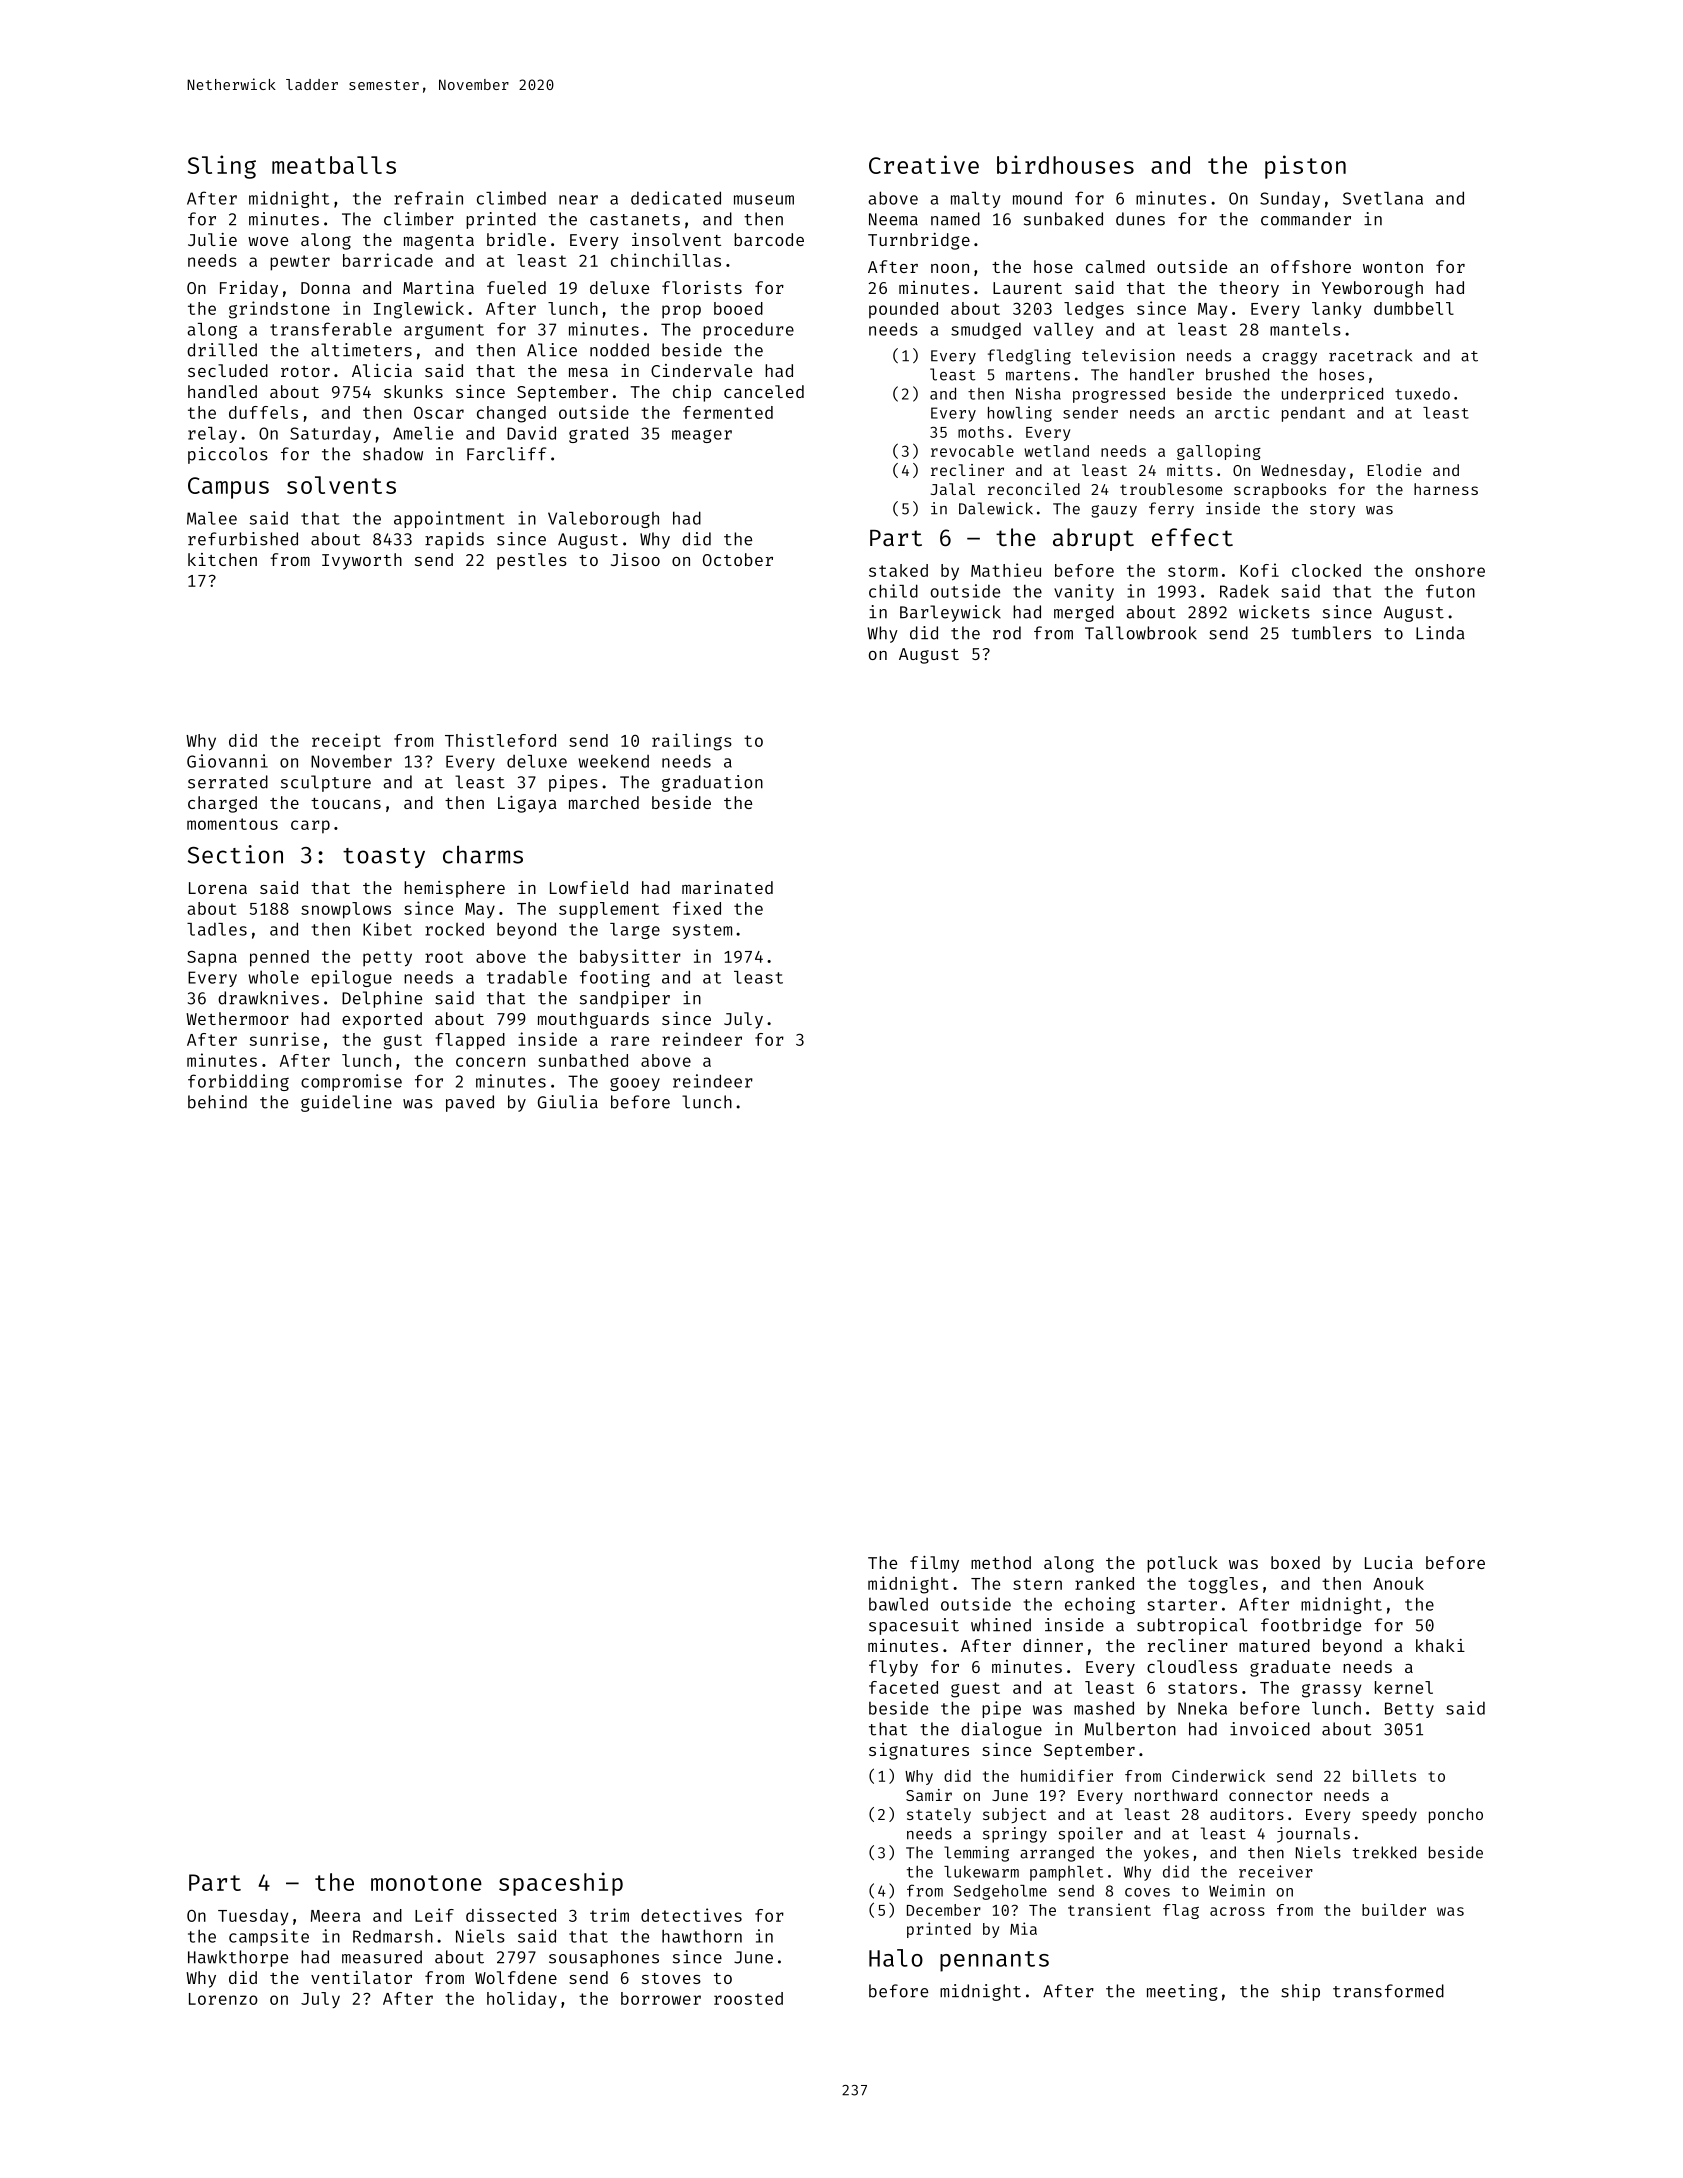 This screenshot has height=2178, width=1683. What do you see at coordinates (228, 782) in the screenshot?
I see `serrated` at bounding box center [228, 782].
